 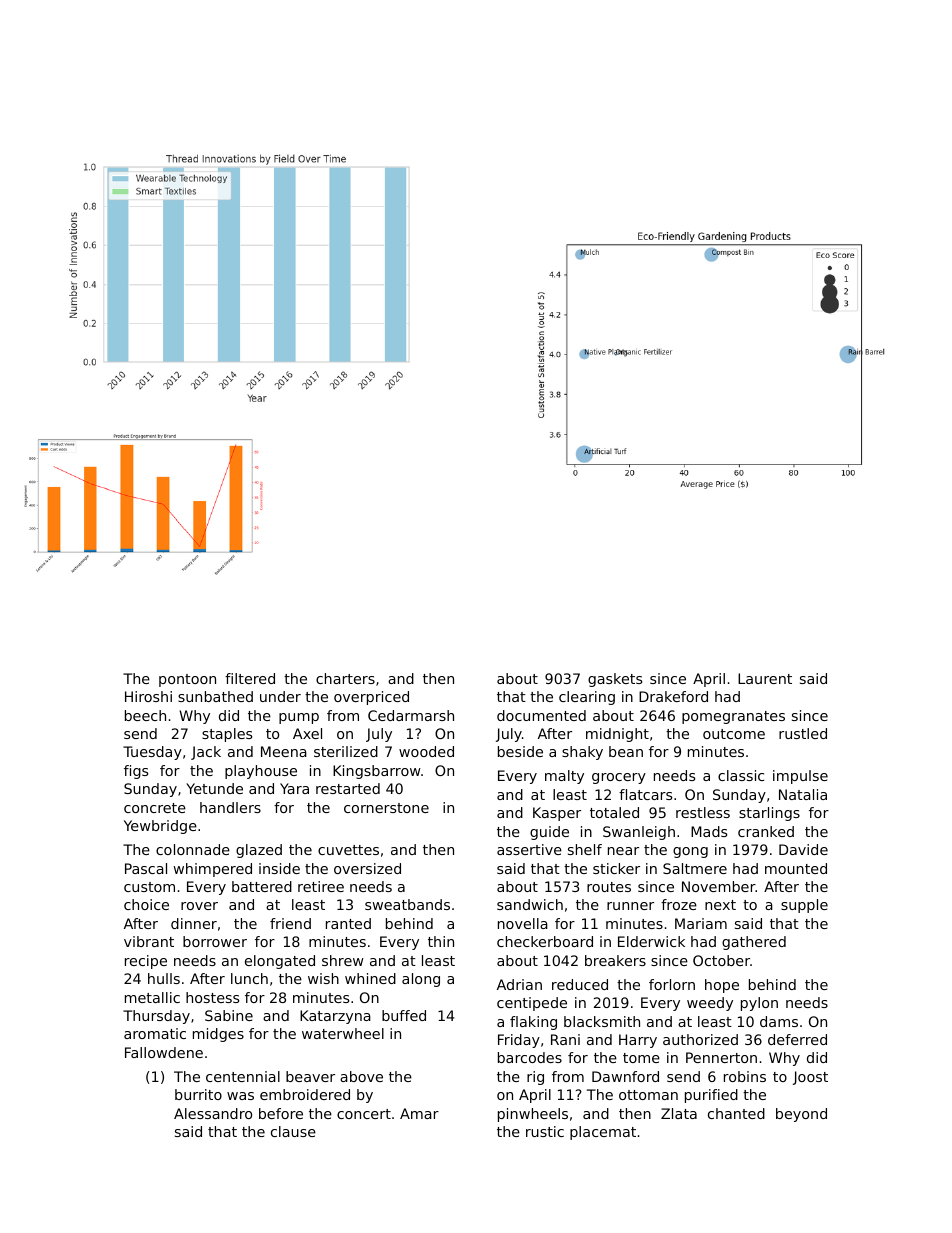 I want to click on Laurent, so click(x=765, y=678).
